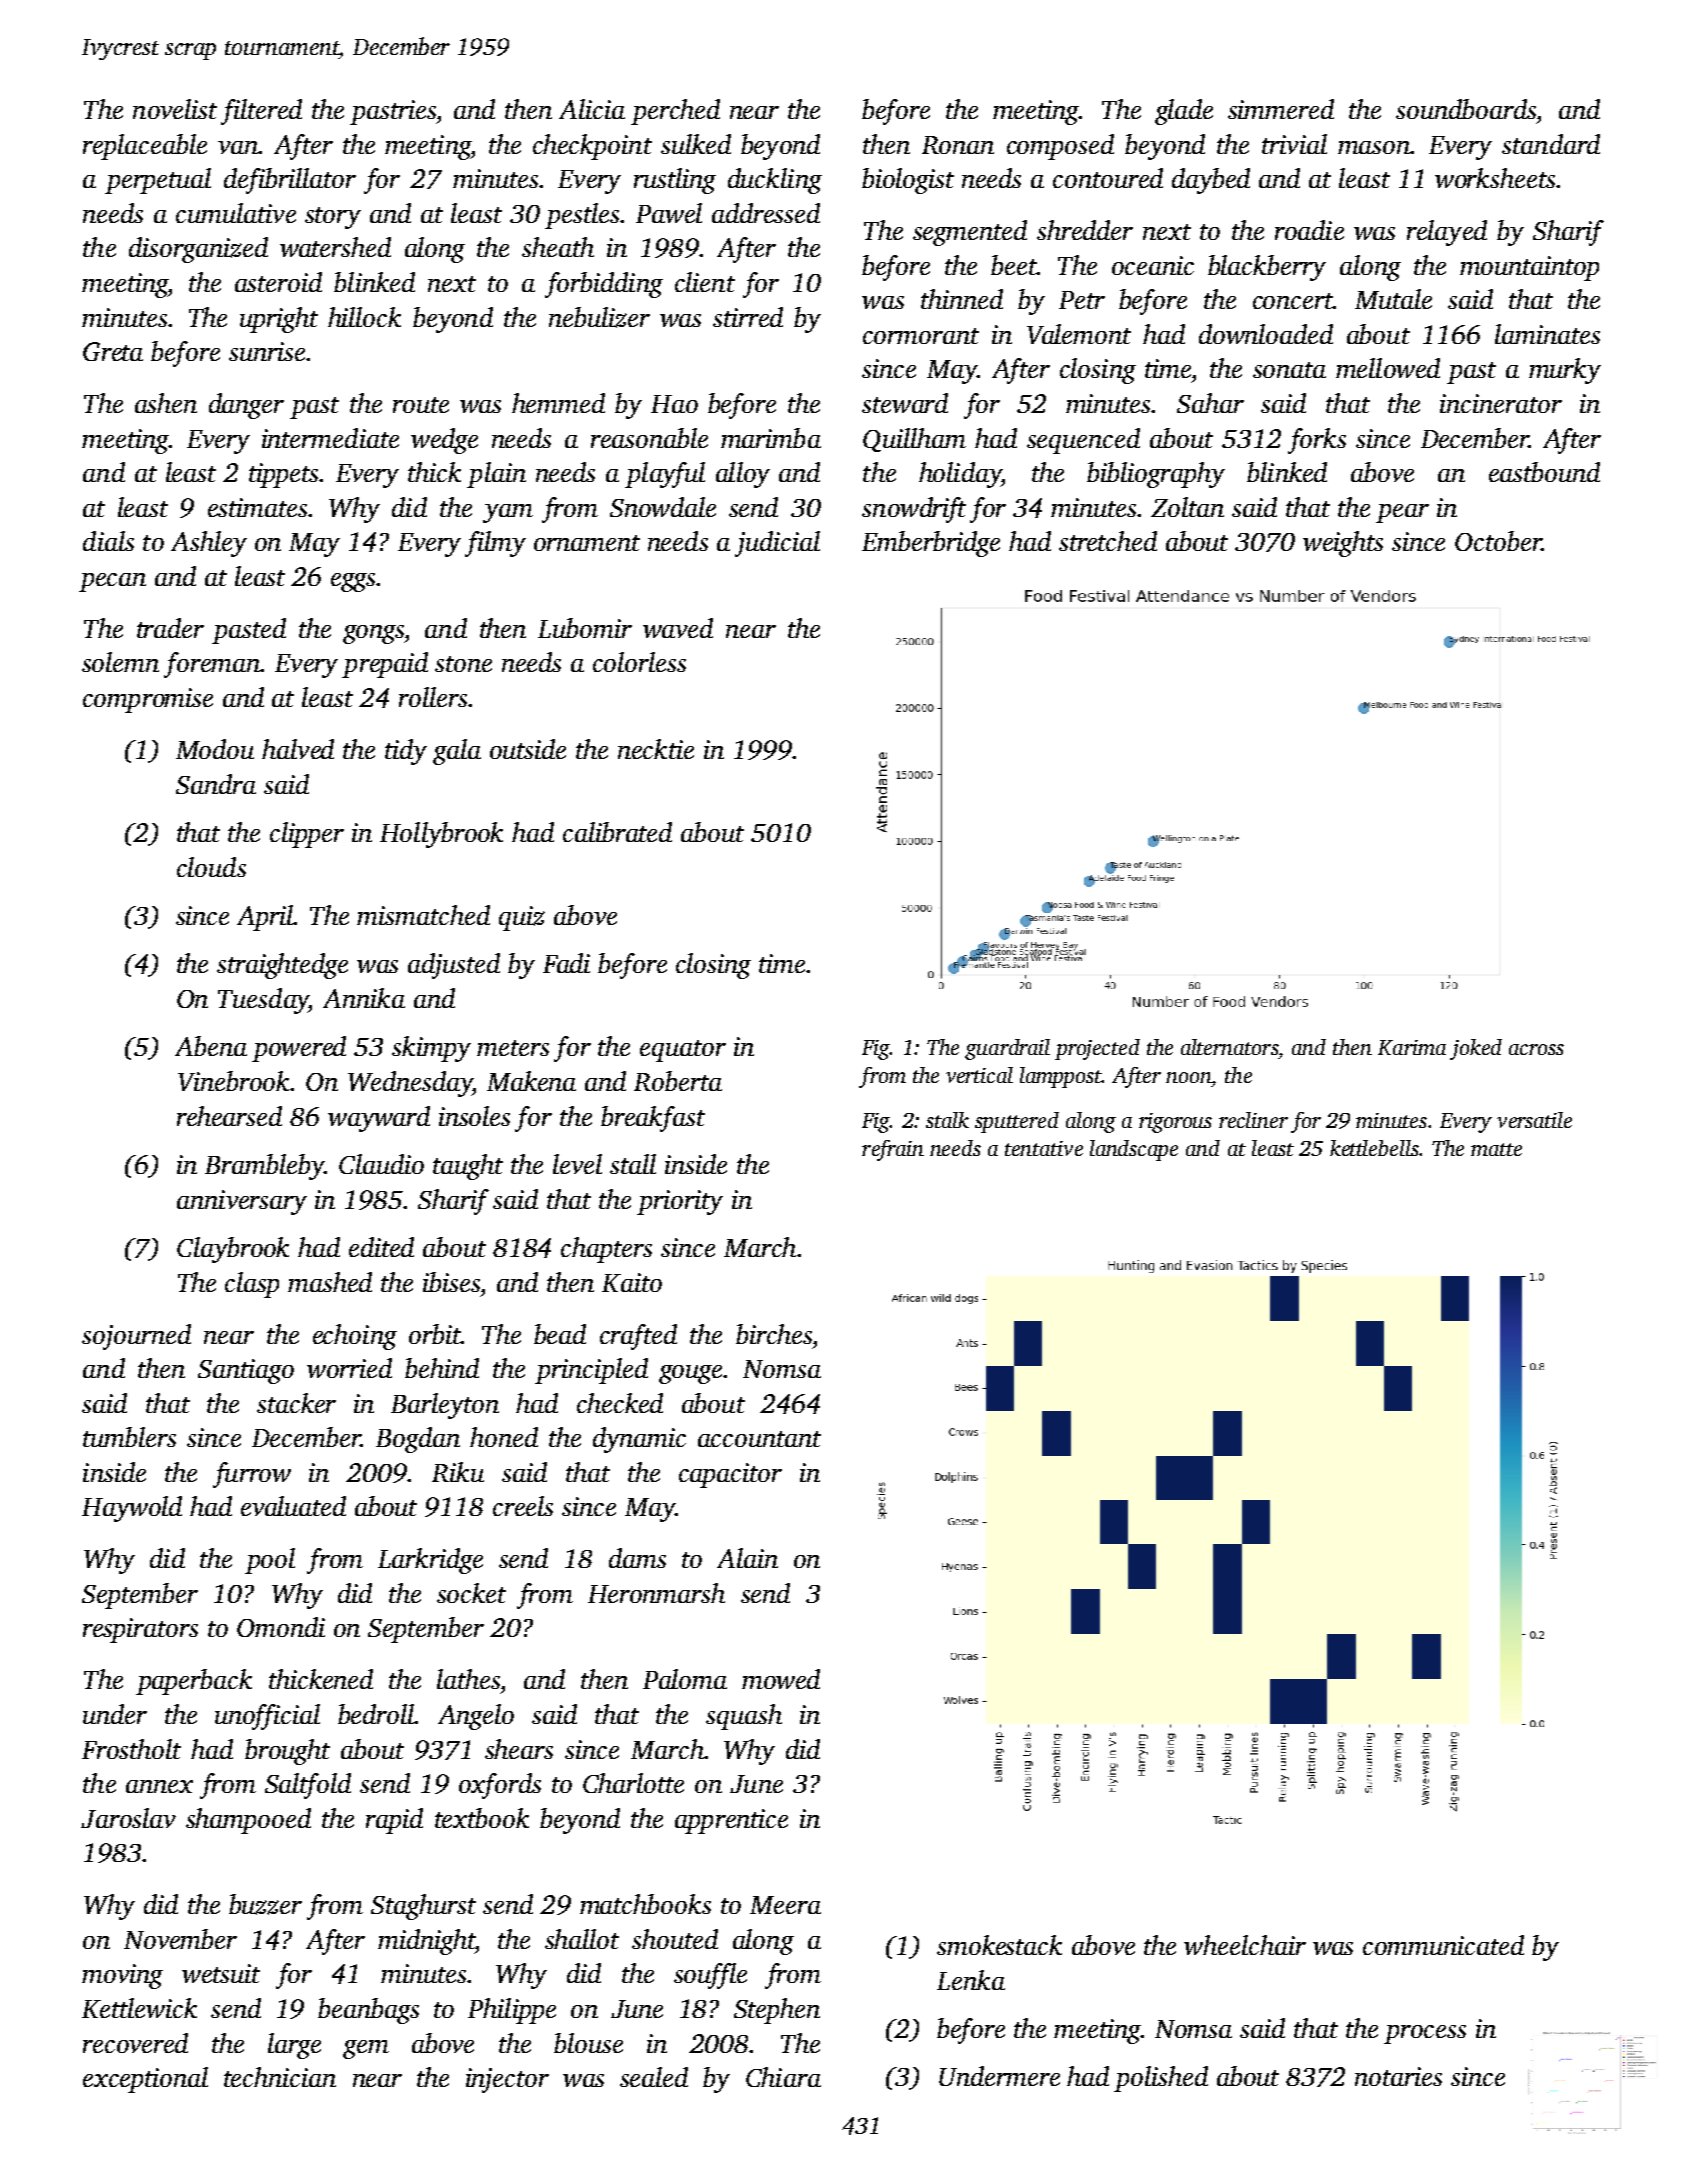 This document has width=1683, height=2178. What do you see at coordinates (1175, 1123) in the document?
I see `rigorous` at bounding box center [1175, 1123].
